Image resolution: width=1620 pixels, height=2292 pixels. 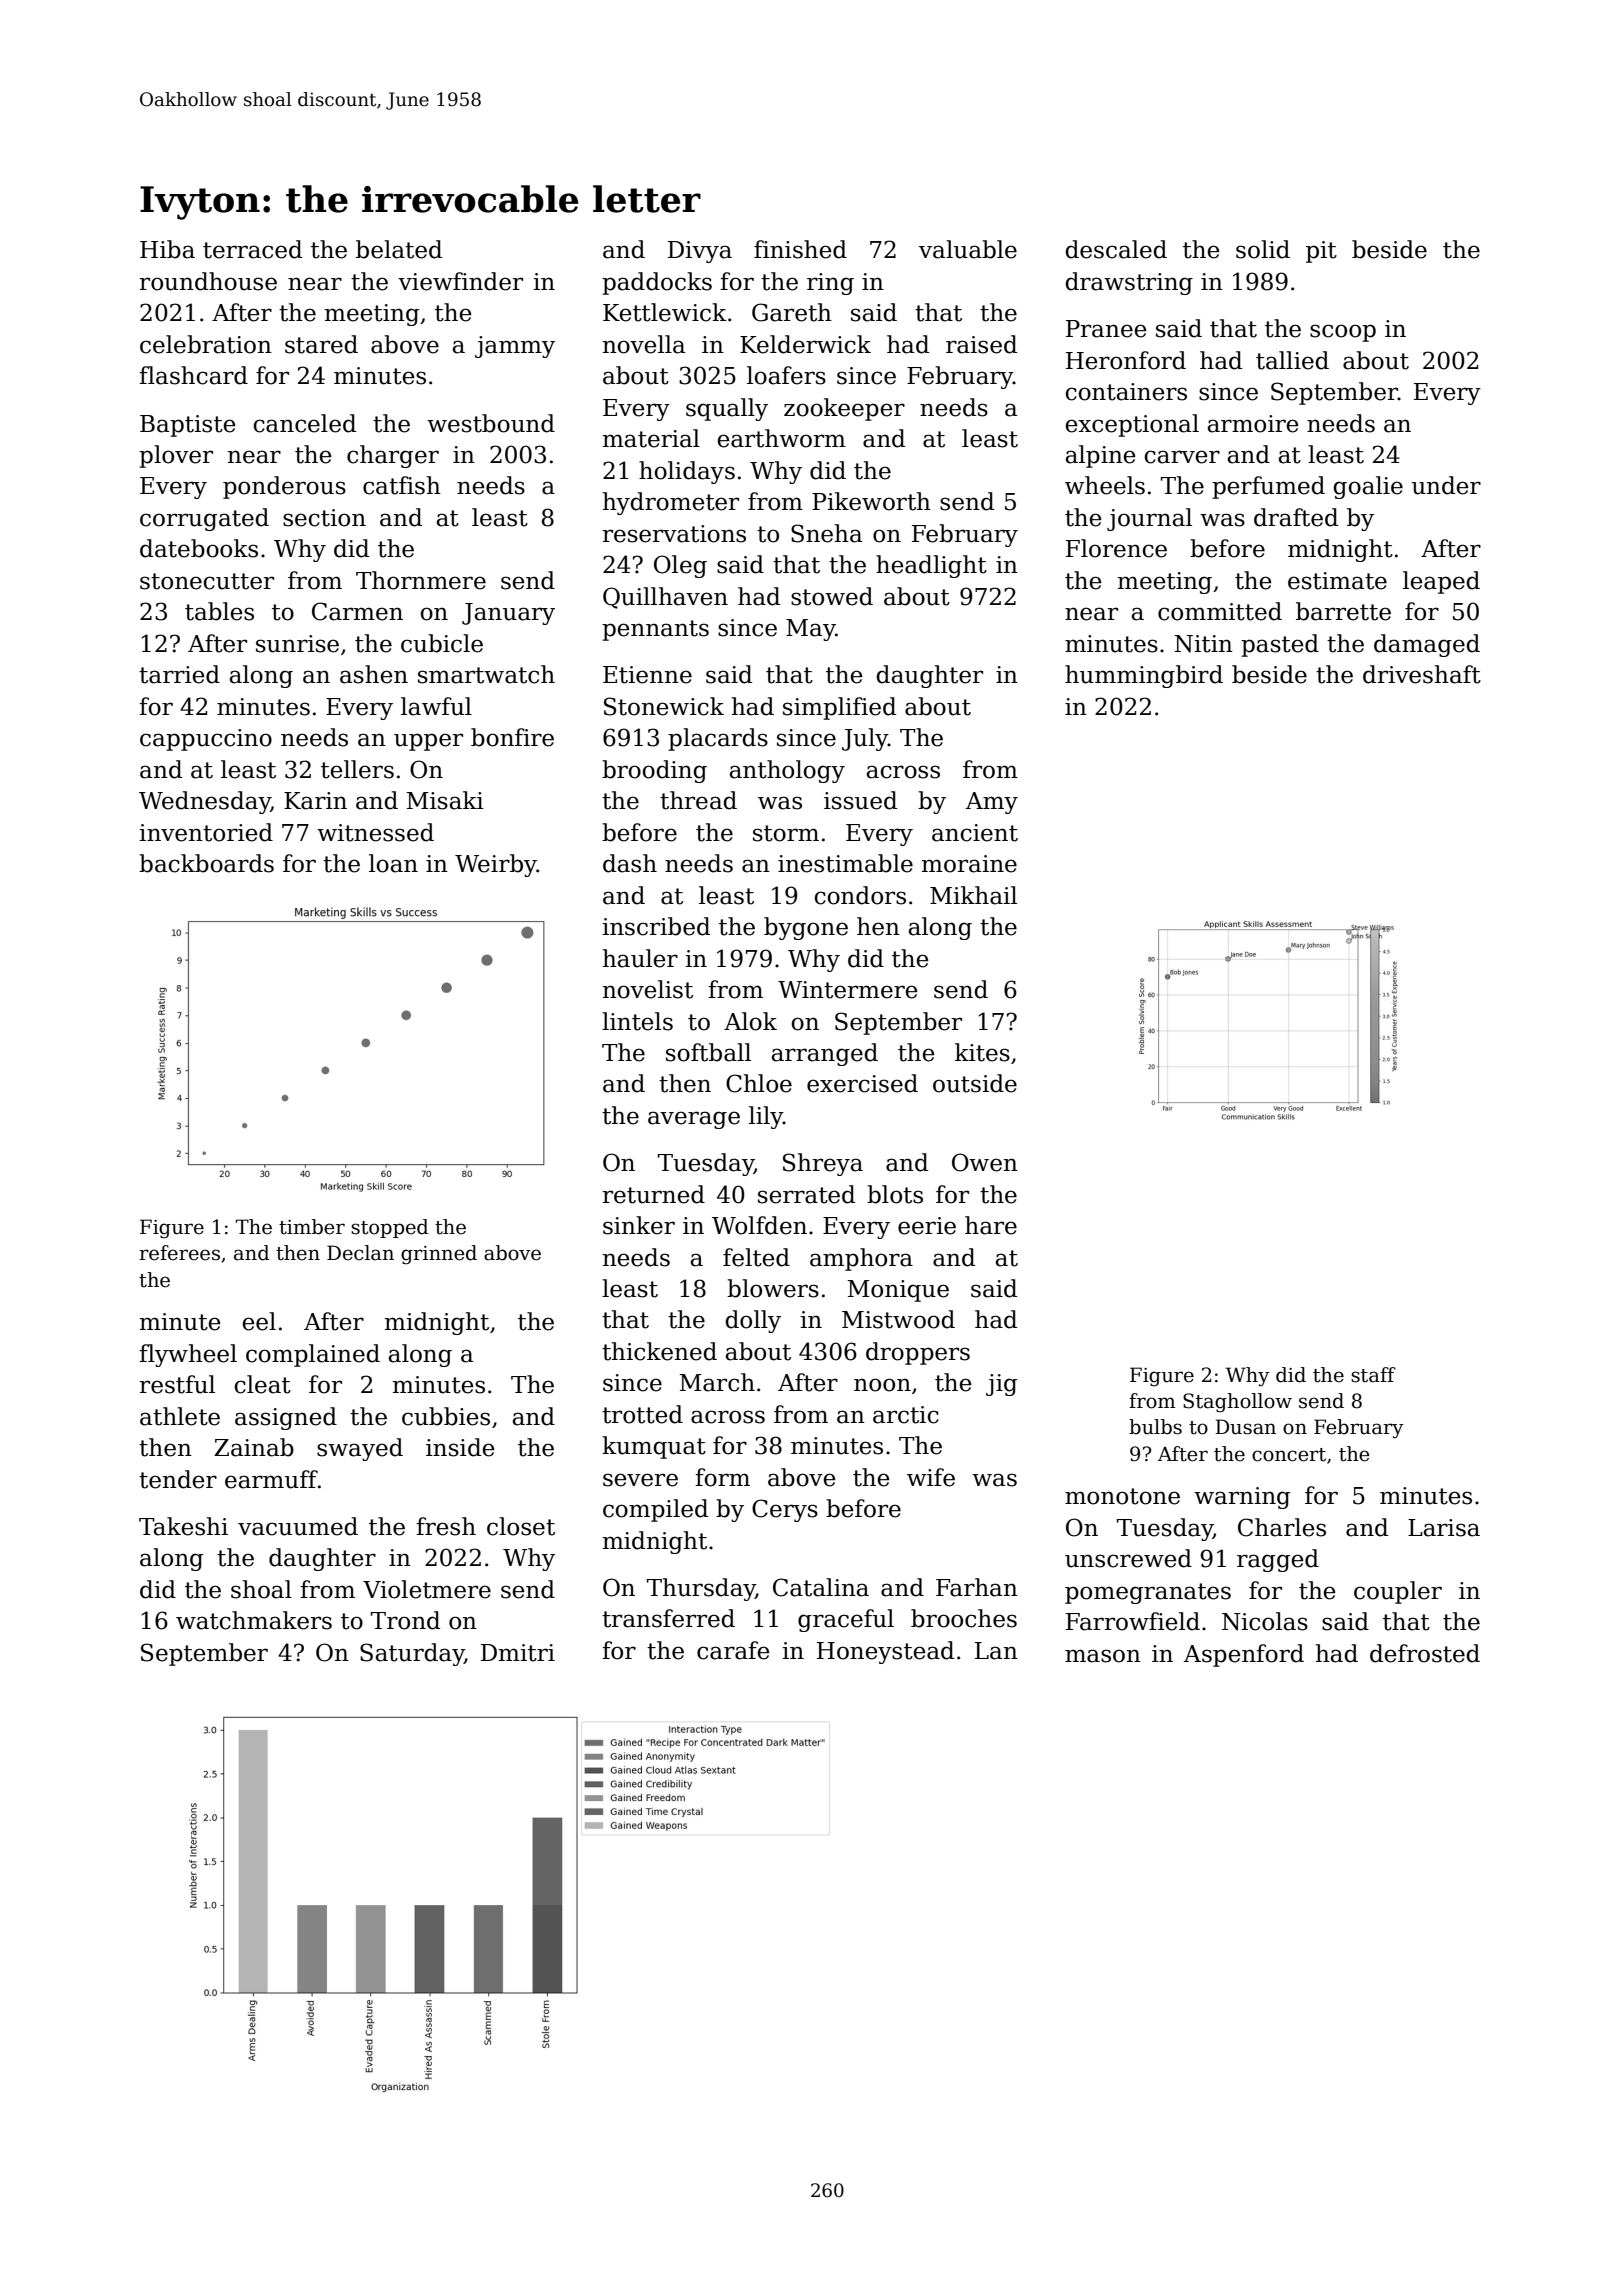 What do you see at coordinates (1263, 249) in the page?
I see `solid` at bounding box center [1263, 249].
